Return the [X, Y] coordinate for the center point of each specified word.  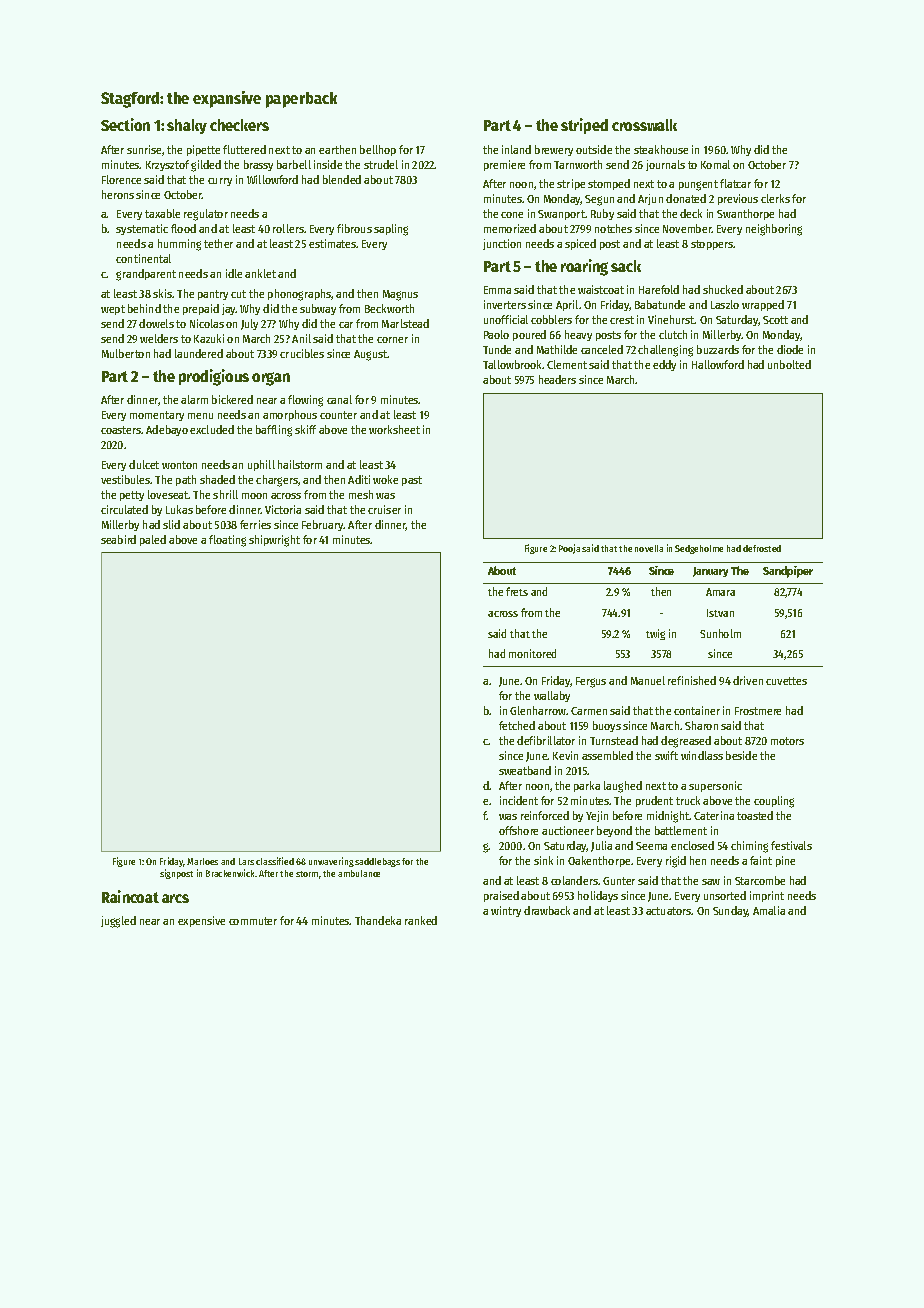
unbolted [789, 364]
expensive [201, 921]
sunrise [145, 150]
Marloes [202, 861]
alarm [194, 399]
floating [227, 541]
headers [557, 379]
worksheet [394, 429]
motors [787, 741]
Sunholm [720, 633]
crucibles [302, 353]
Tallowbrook [513, 364]
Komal [715, 164]
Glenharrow [538, 710]
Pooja [569, 549]
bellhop [378, 150]
